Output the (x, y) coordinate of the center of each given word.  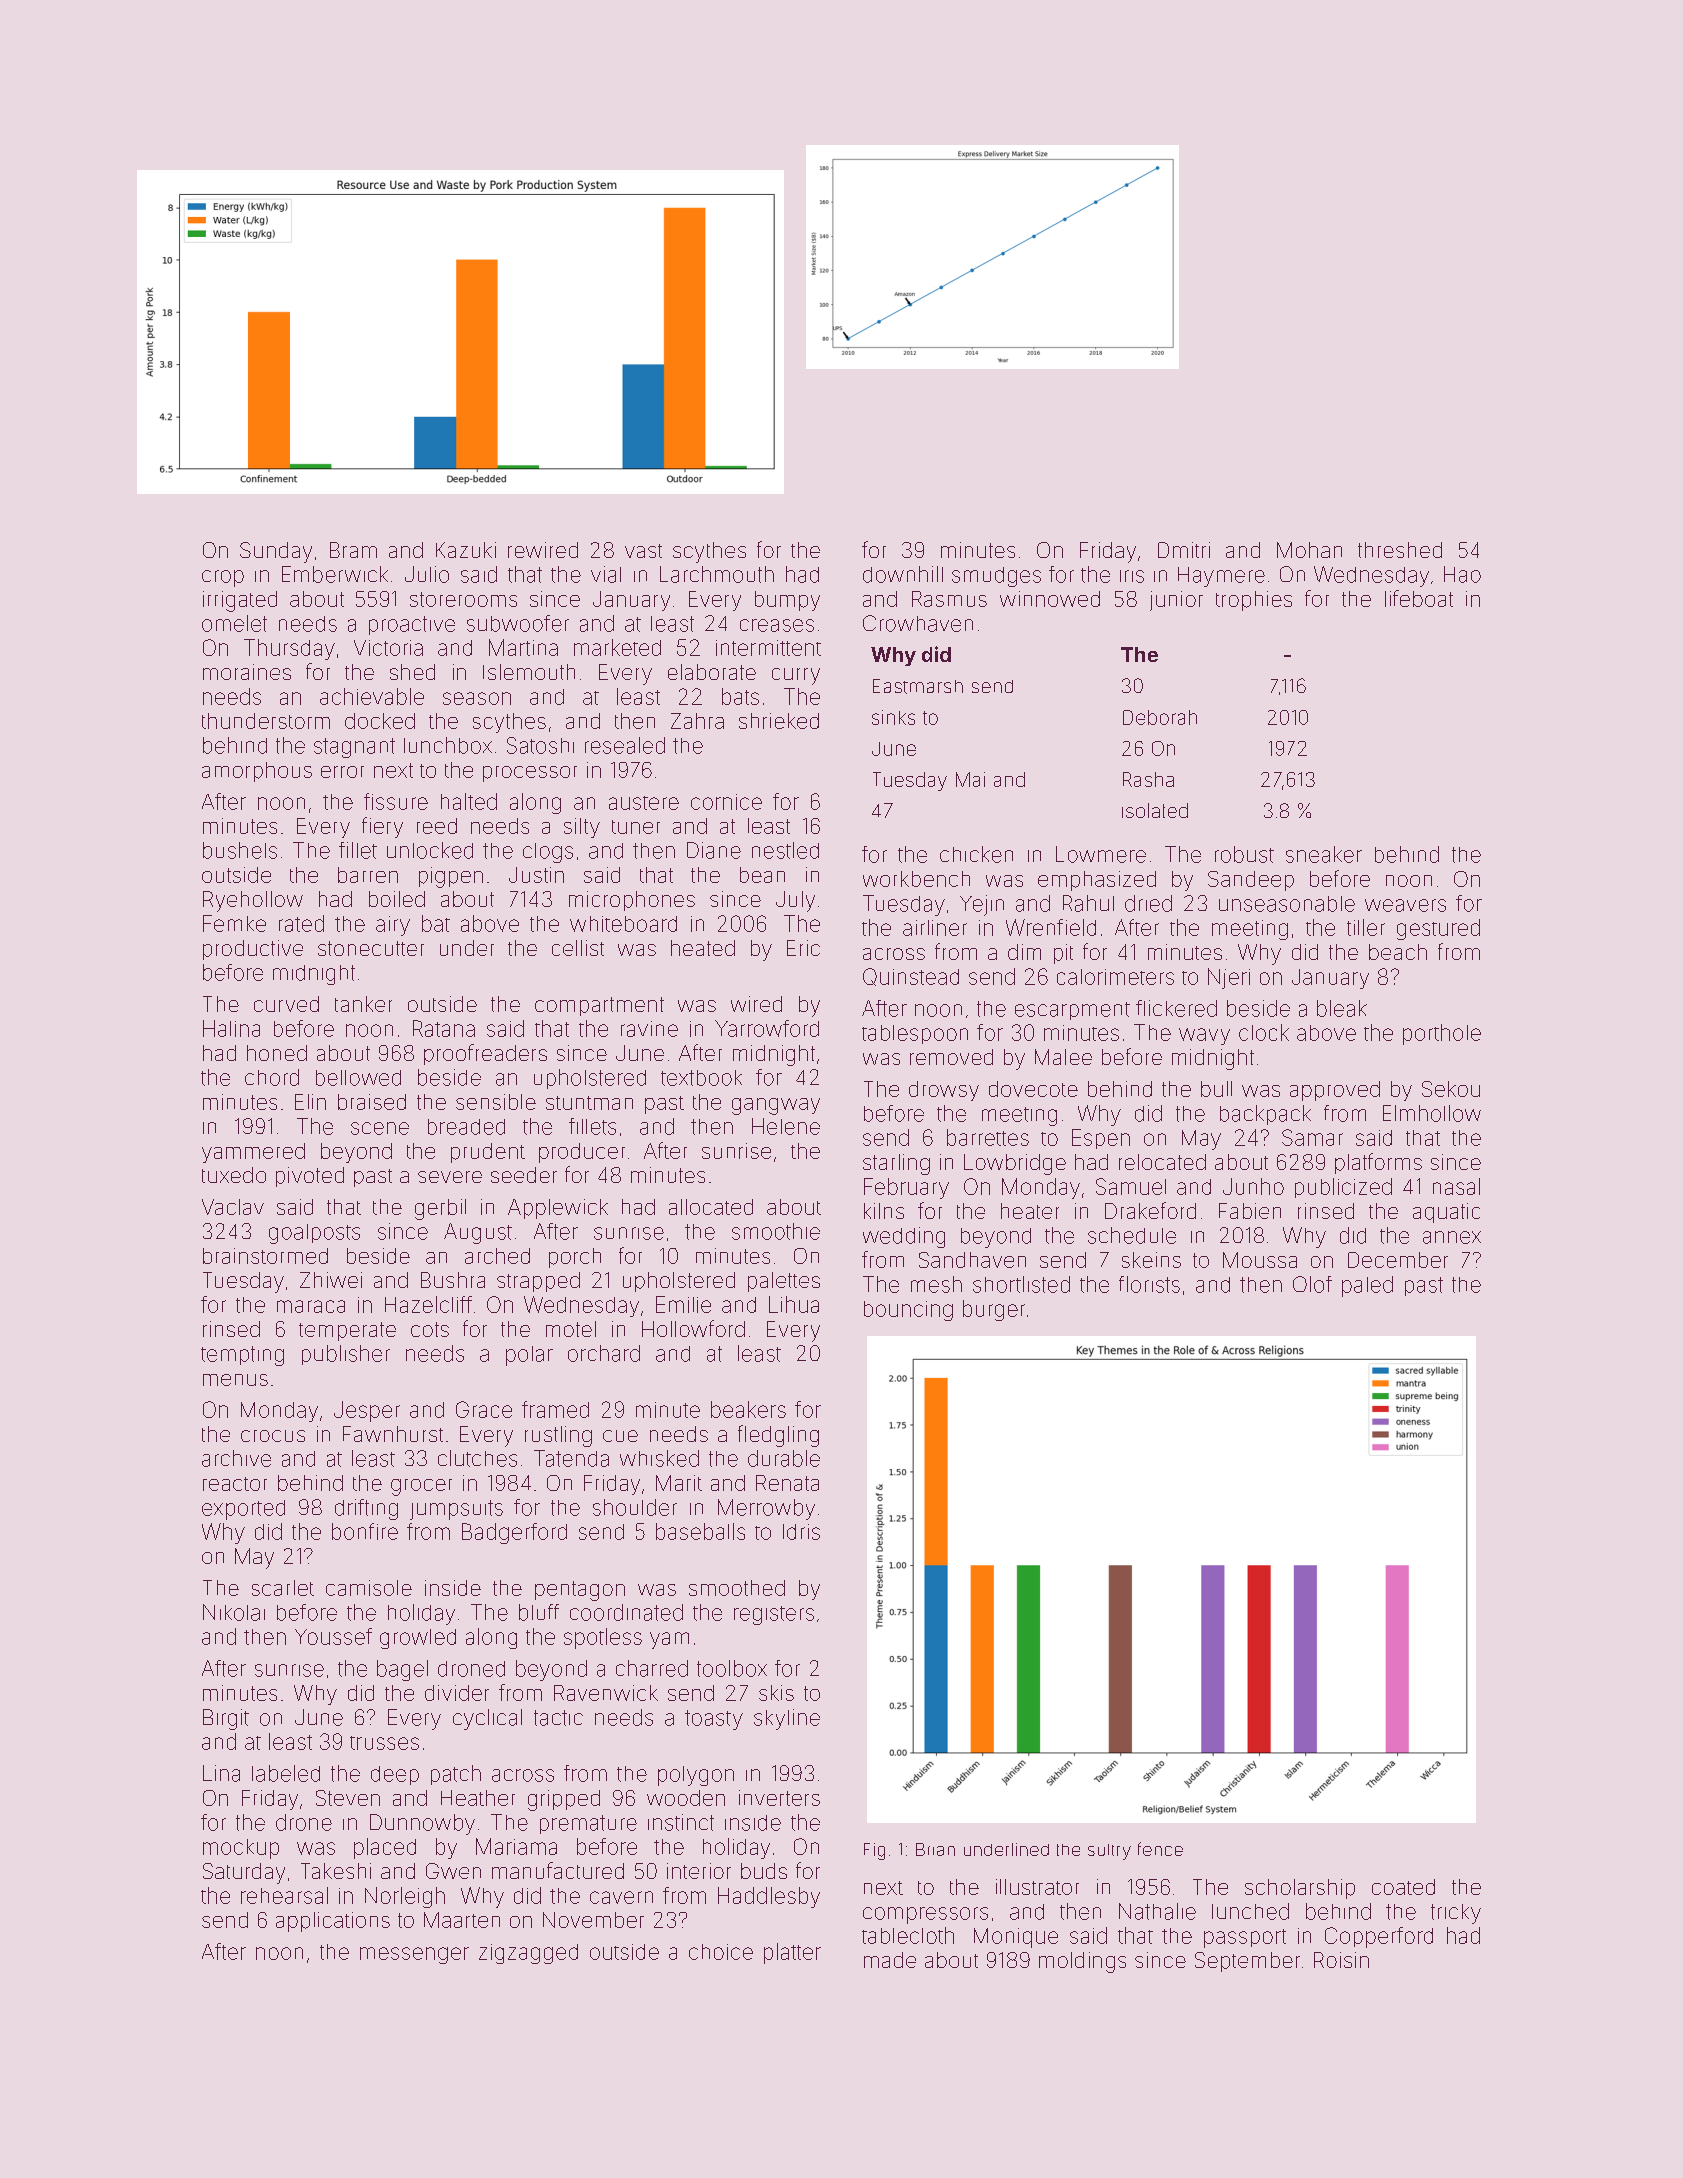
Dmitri (1184, 550)
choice (721, 1952)
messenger (414, 1955)
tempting (242, 1356)
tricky (1456, 1914)
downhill (903, 574)
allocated (711, 1207)
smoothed (737, 1588)
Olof (1312, 1284)
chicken (976, 854)
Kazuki (466, 550)
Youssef (333, 1636)
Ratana (444, 1028)
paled (1367, 1286)
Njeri (1229, 978)
